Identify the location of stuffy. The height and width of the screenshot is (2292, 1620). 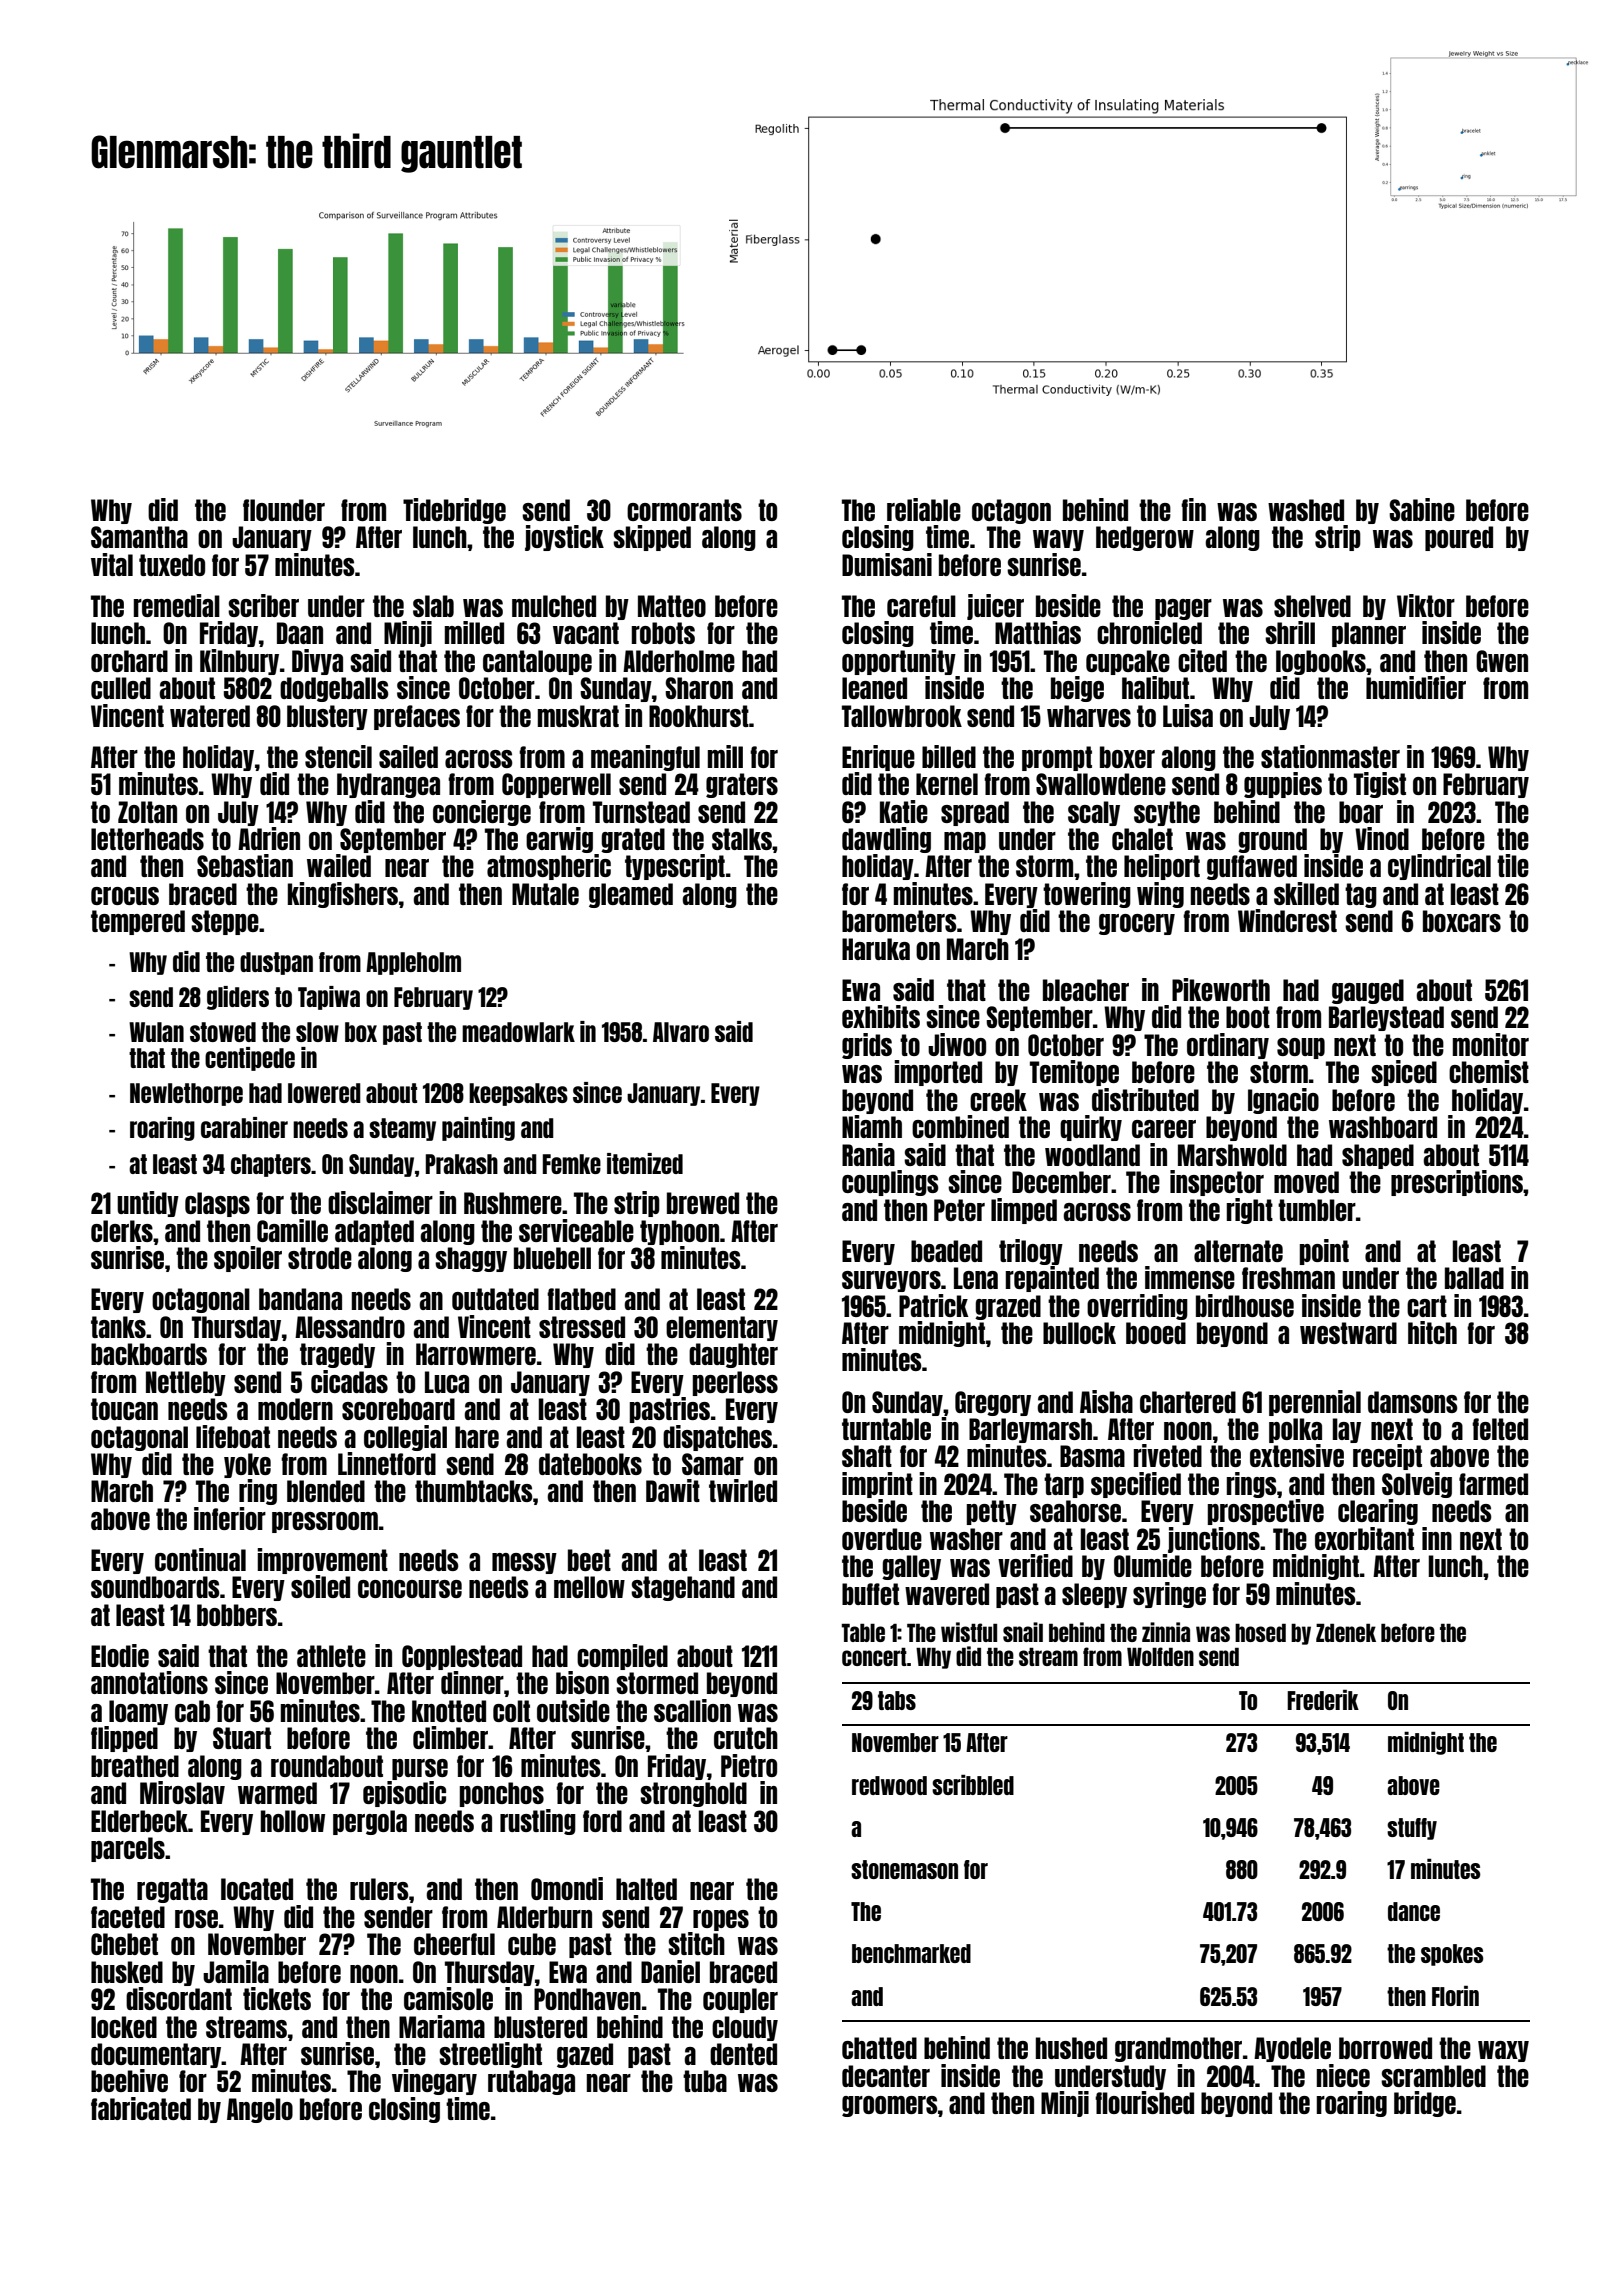
(1412, 1829).
